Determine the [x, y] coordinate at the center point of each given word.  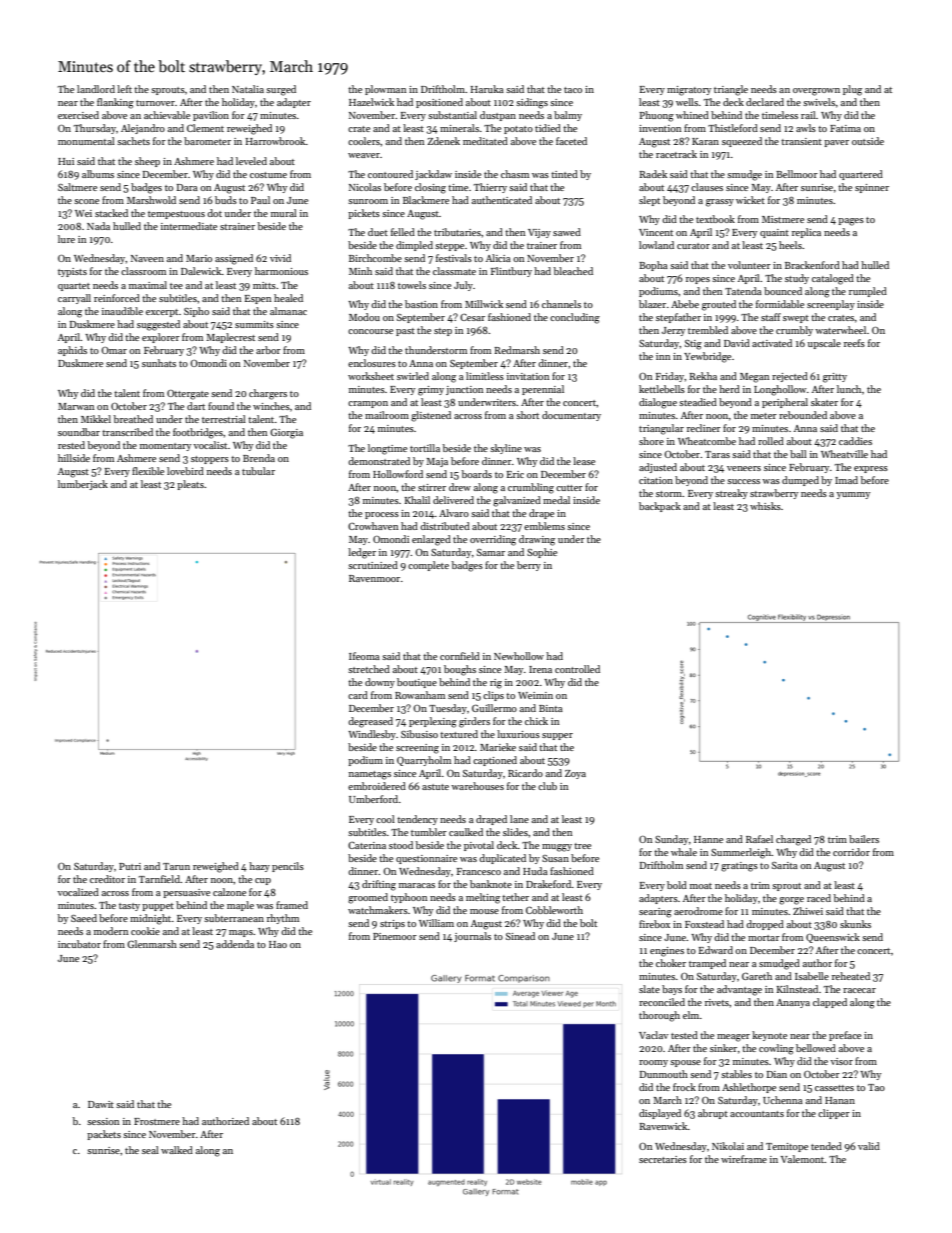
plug [852, 90]
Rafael [759, 839]
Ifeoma [364, 656]
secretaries [663, 1159]
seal [150, 1150]
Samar [491, 552]
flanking [115, 103]
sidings [532, 103]
